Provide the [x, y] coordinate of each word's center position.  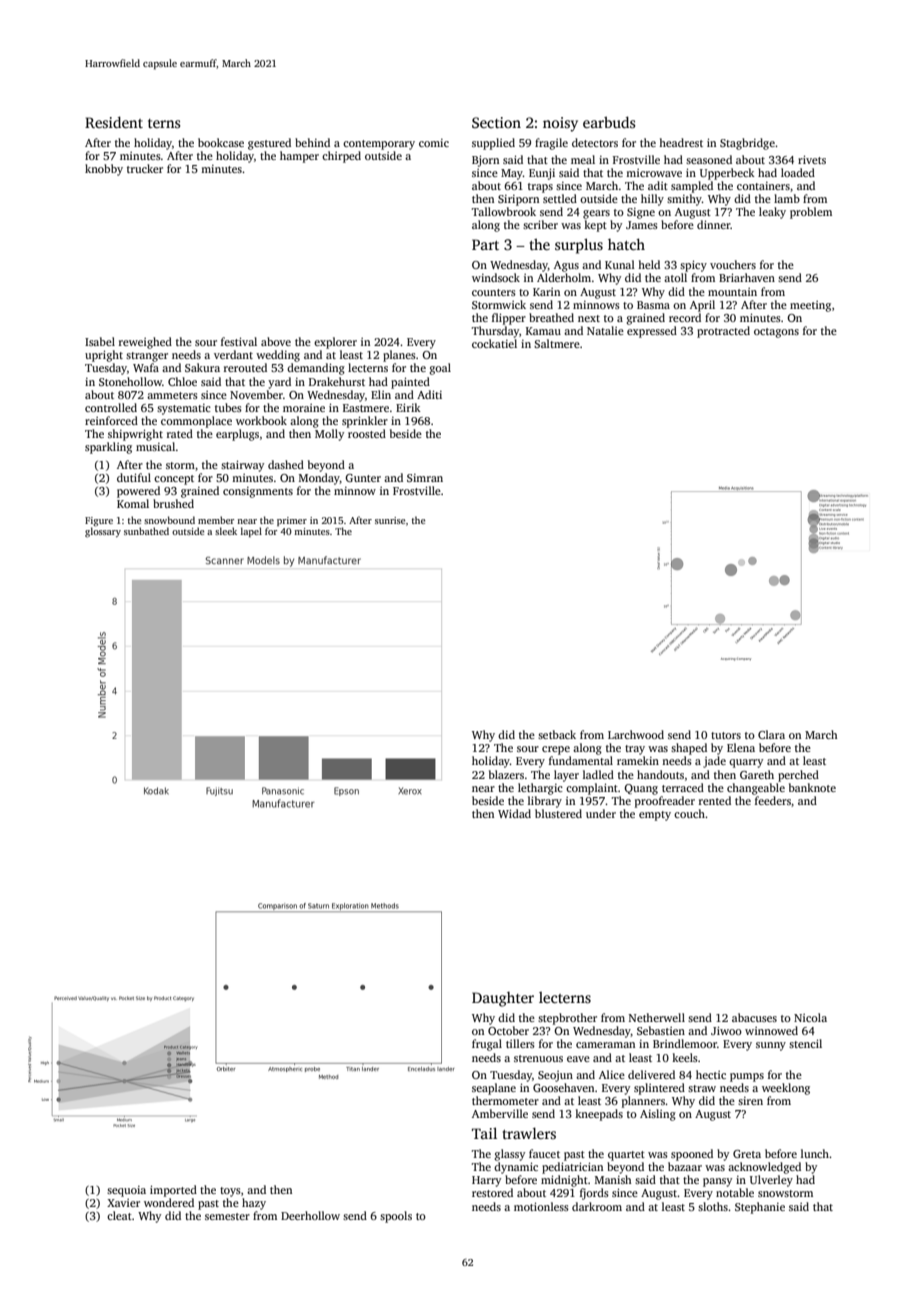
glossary [103, 532]
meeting [810, 306]
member [216, 520]
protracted [723, 332]
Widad [514, 813]
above [276, 341]
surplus [579, 246]
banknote [812, 787]
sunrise [390, 520]
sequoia [126, 1191]
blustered [558, 813]
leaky [772, 213]
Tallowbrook [504, 211]
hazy [254, 1204]
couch [689, 813]
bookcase [221, 142]
